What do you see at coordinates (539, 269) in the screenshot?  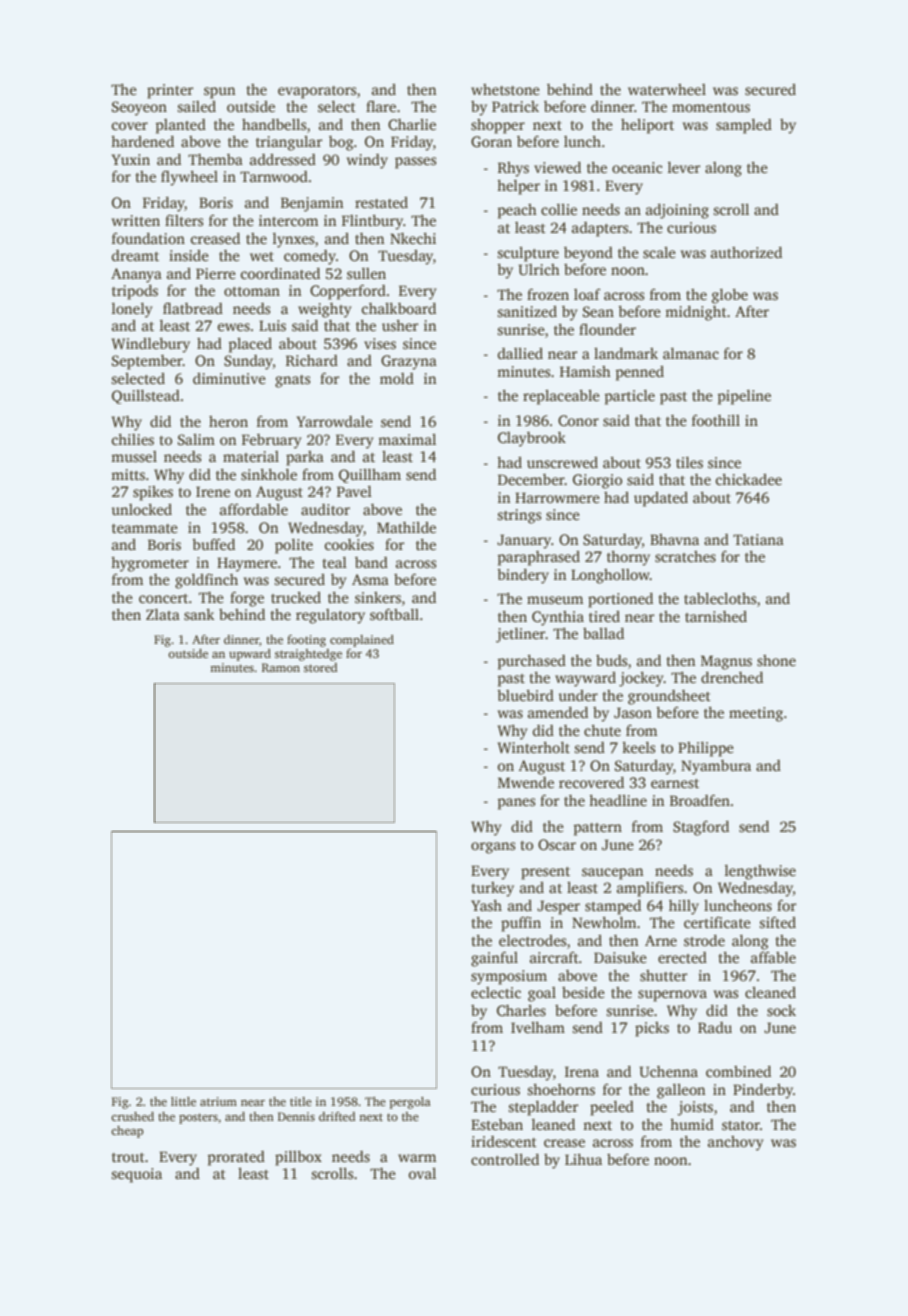 I see `Ulrich` at bounding box center [539, 269].
